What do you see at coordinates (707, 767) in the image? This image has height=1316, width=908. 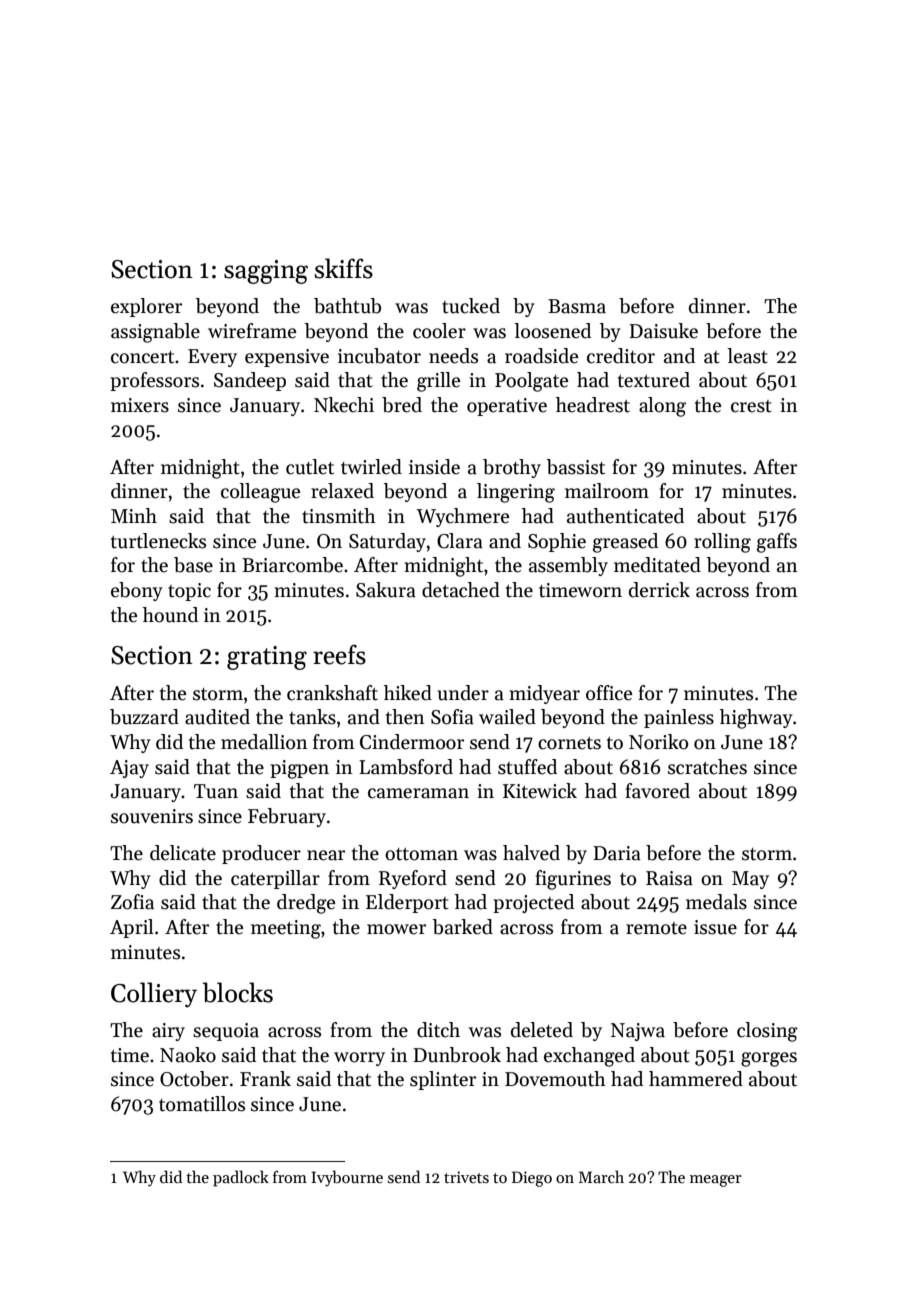 I see `scratches` at bounding box center [707, 767].
